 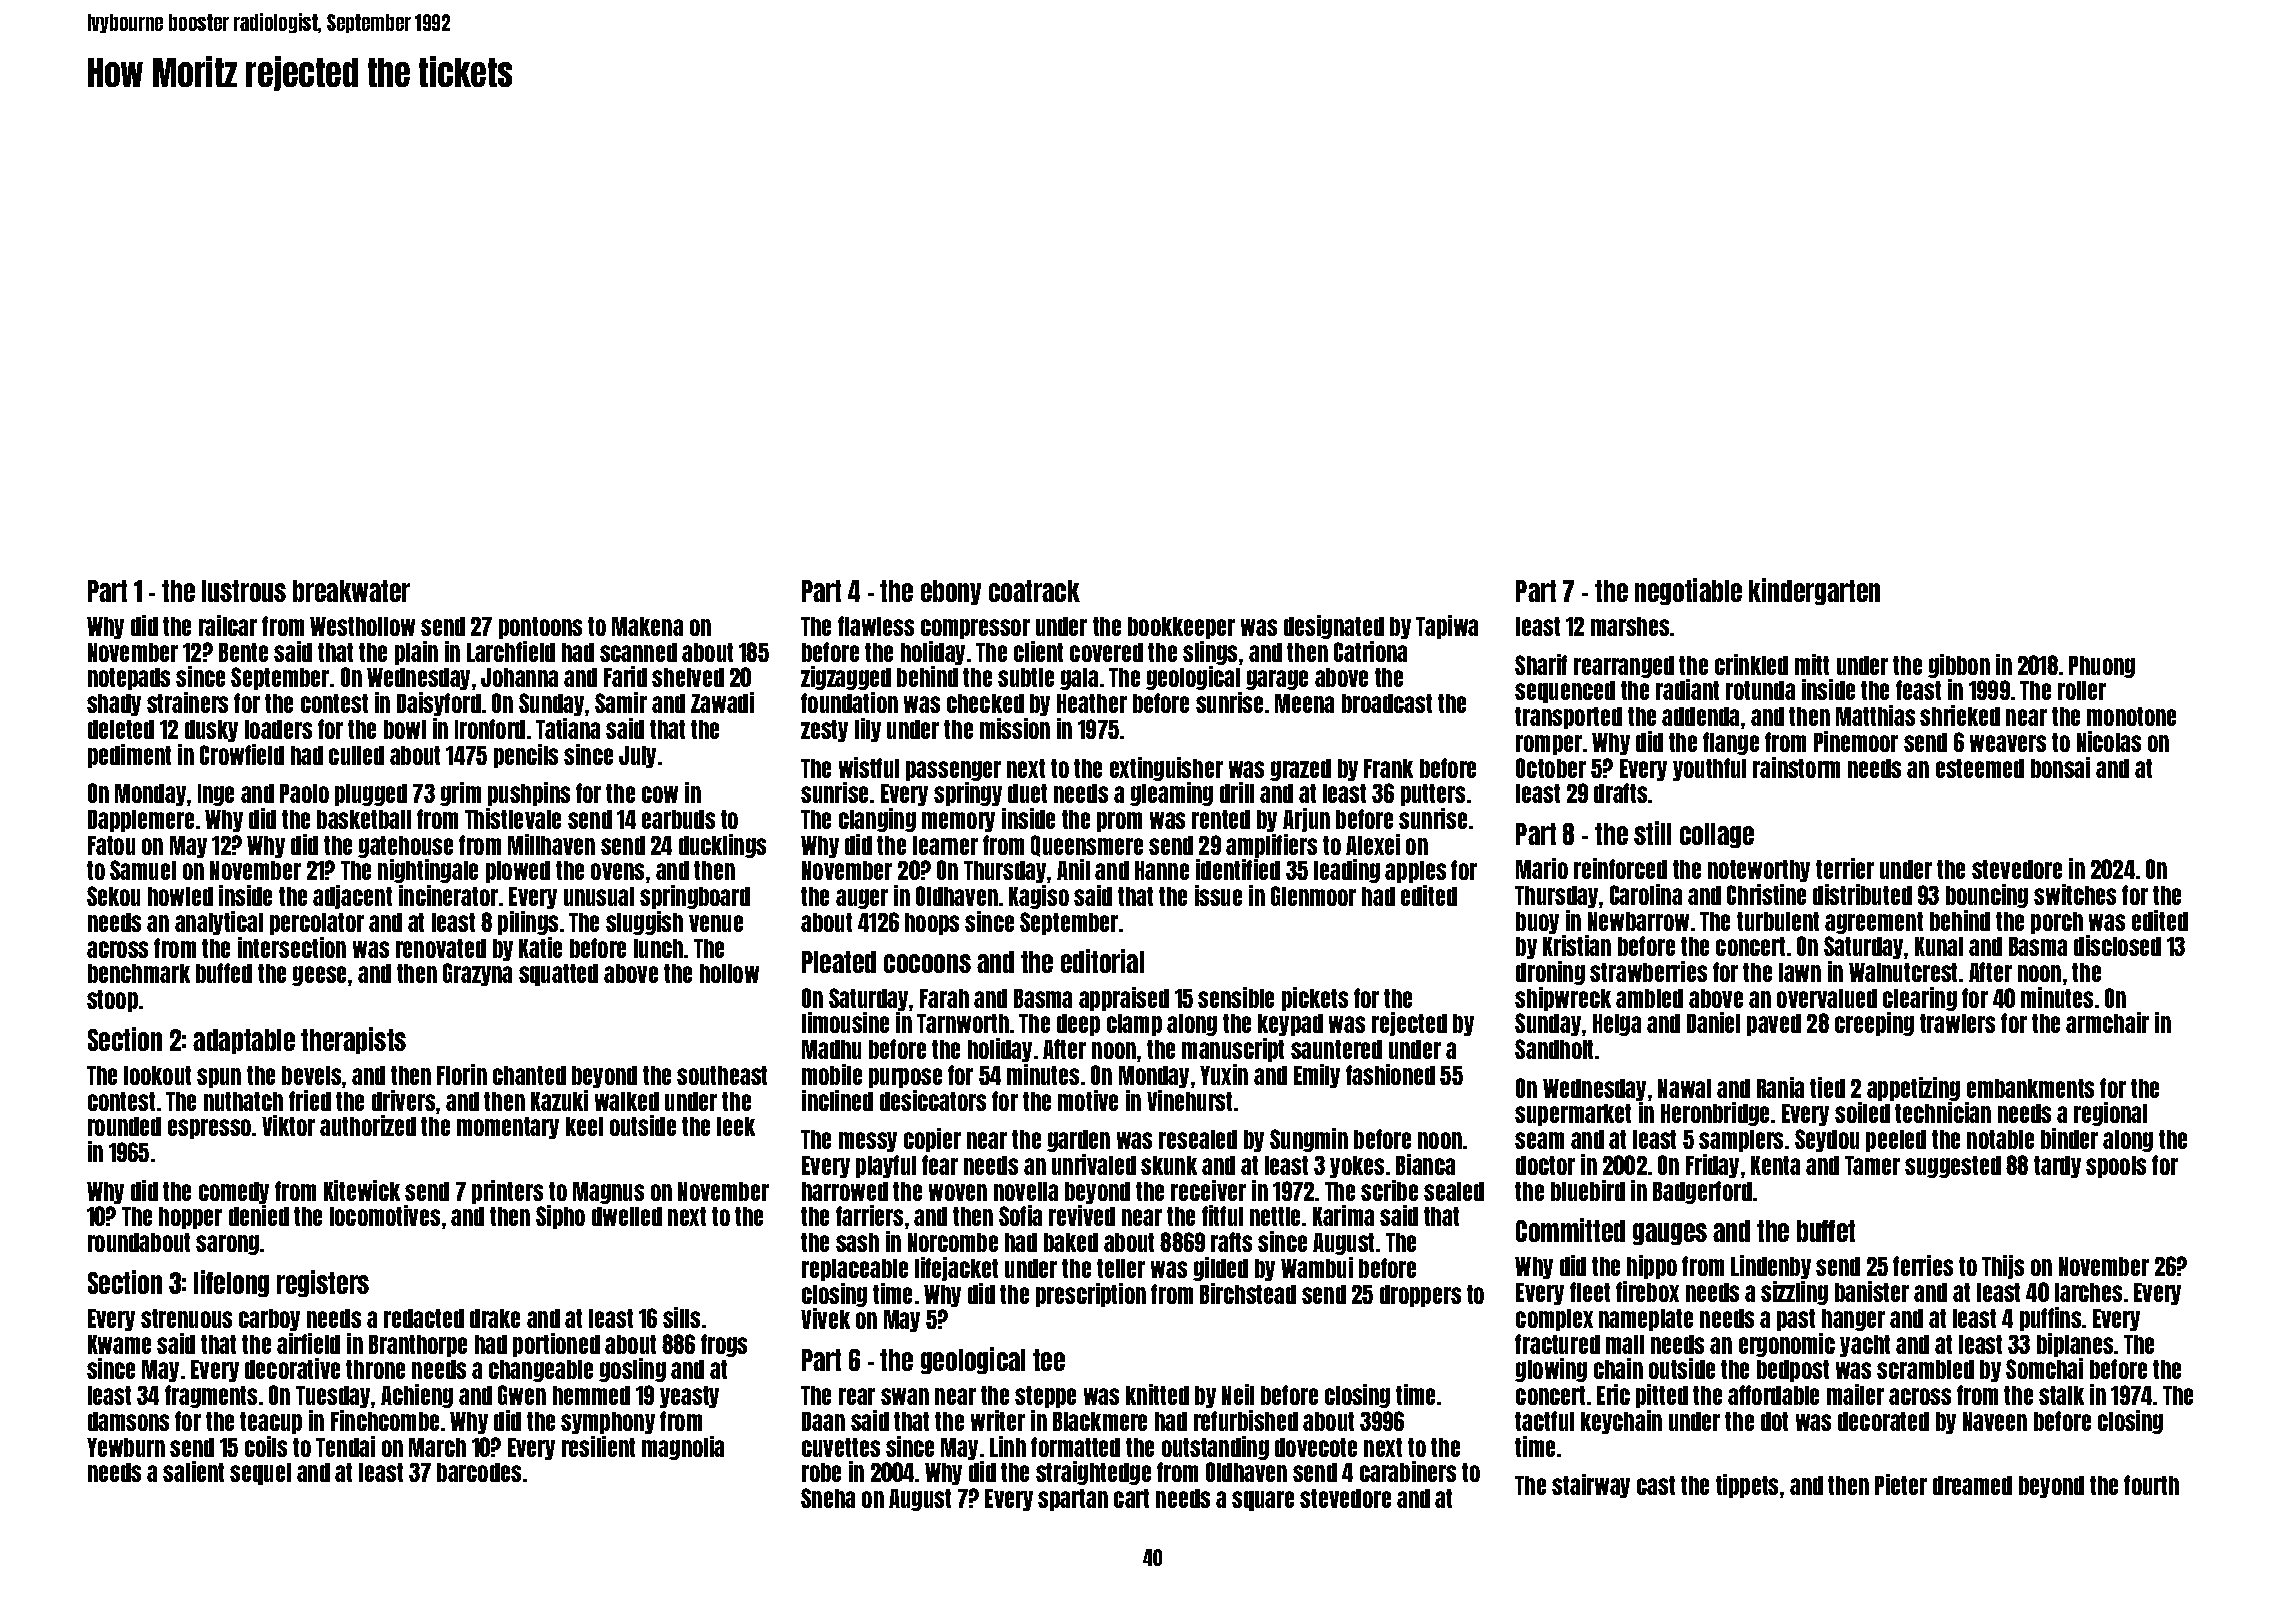 What do you see at coordinates (1995, 1421) in the document?
I see `Naveen` at bounding box center [1995, 1421].
